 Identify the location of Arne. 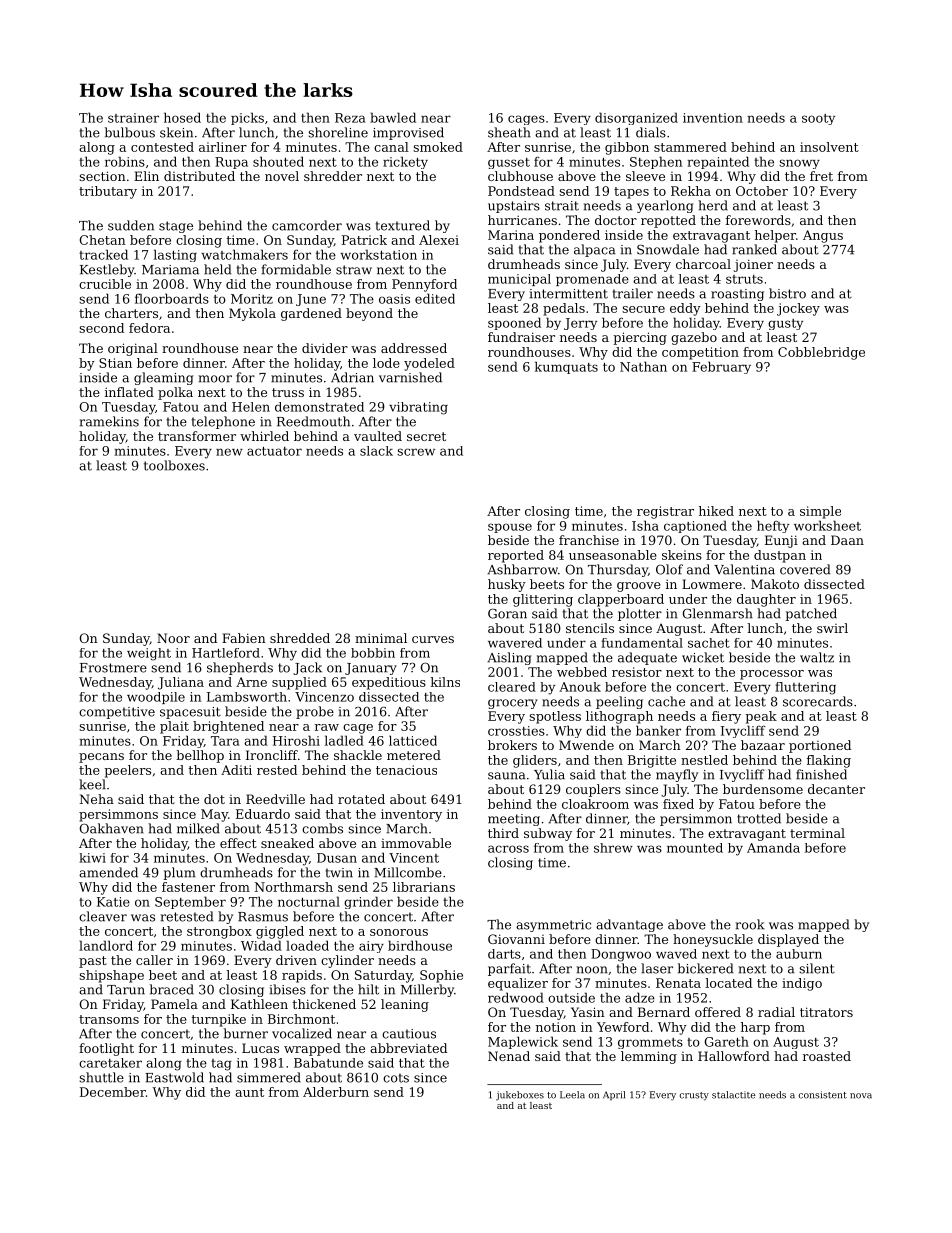
(251, 682).
